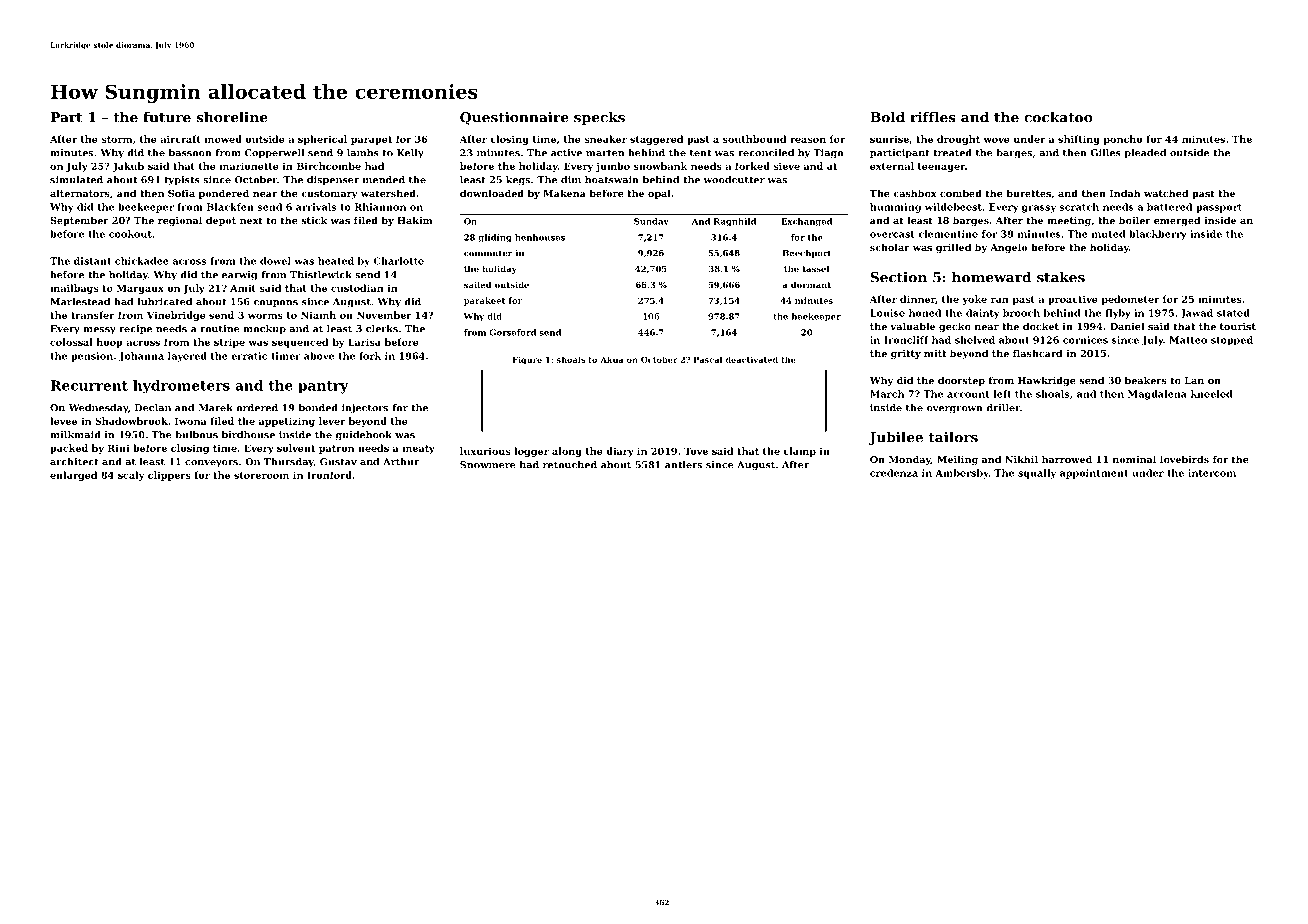  What do you see at coordinates (89, 385) in the screenshot?
I see `Recurrent` at bounding box center [89, 385].
